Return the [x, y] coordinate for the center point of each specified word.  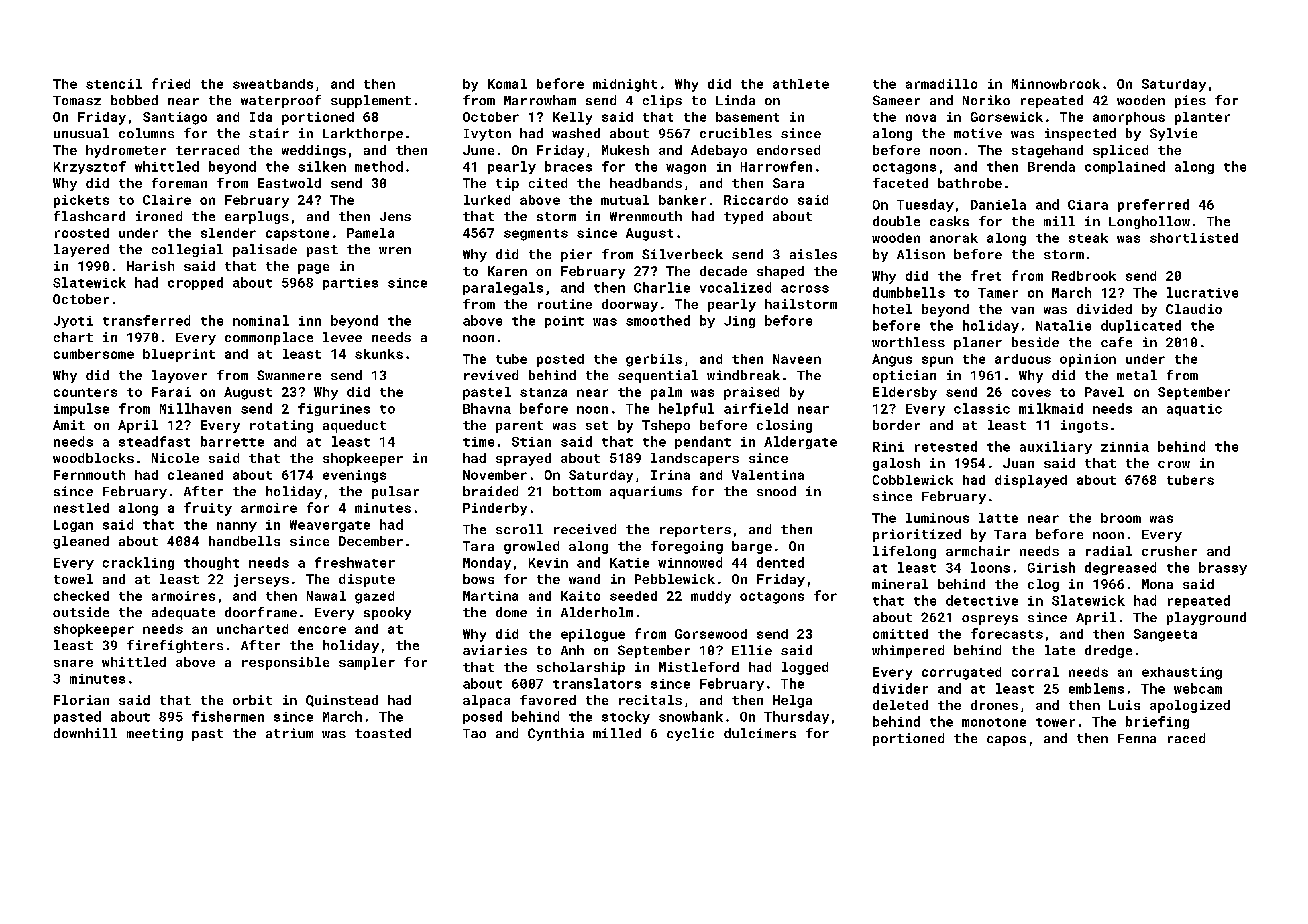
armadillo [941, 84]
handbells [244, 541]
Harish [150, 266]
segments [536, 235]
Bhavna [487, 408]
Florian [81, 700]
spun [937, 361]
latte [998, 518]
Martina [490, 596]
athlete [801, 84]
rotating [281, 426]
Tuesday [925, 205]
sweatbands [273, 84]
